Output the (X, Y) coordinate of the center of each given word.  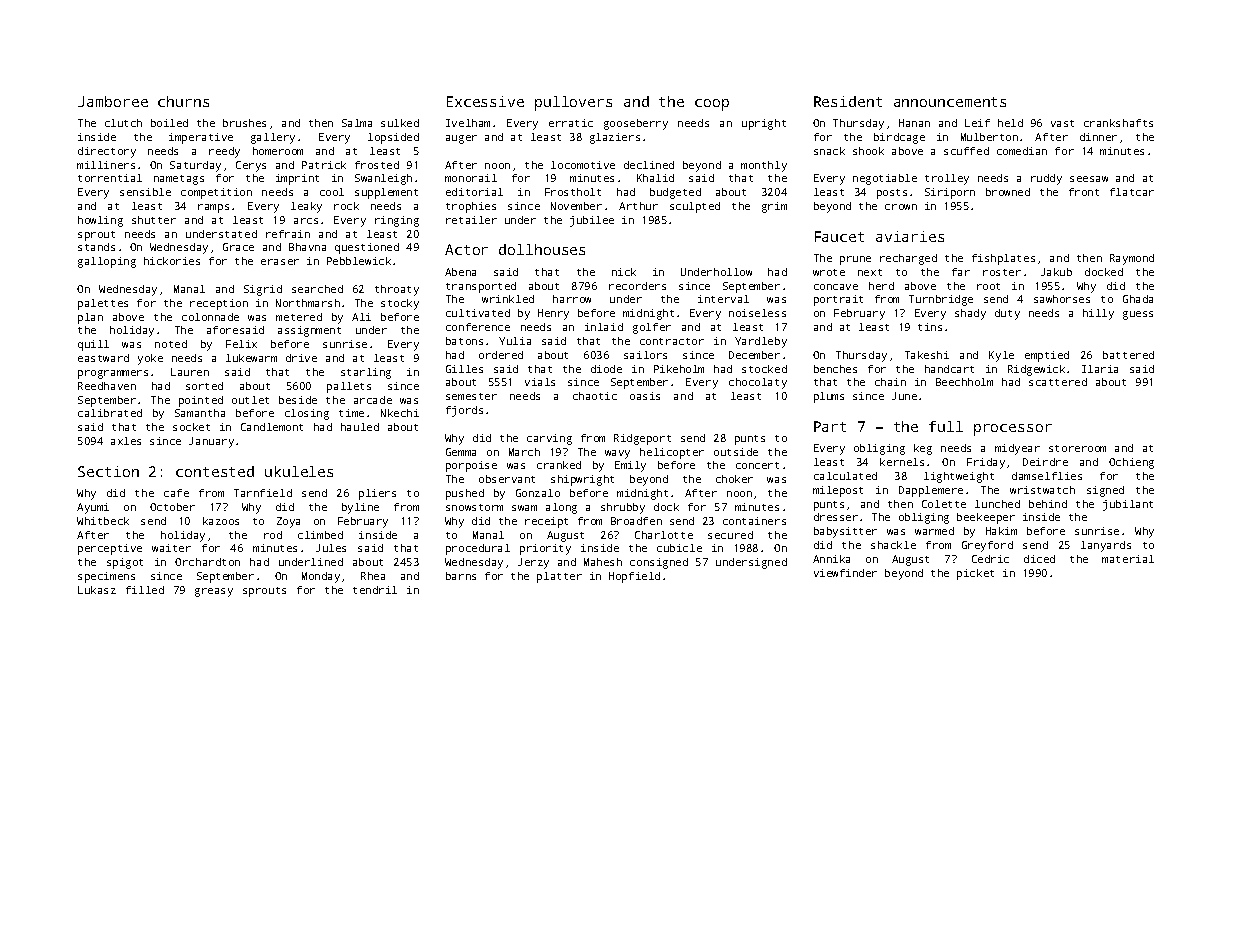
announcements (950, 102)
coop (712, 105)
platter (559, 577)
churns (183, 101)
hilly (1098, 314)
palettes (103, 304)
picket (975, 574)
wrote (829, 272)
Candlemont (272, 427)
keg (923, 449)
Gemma (461, 452)
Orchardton (207, 562)
